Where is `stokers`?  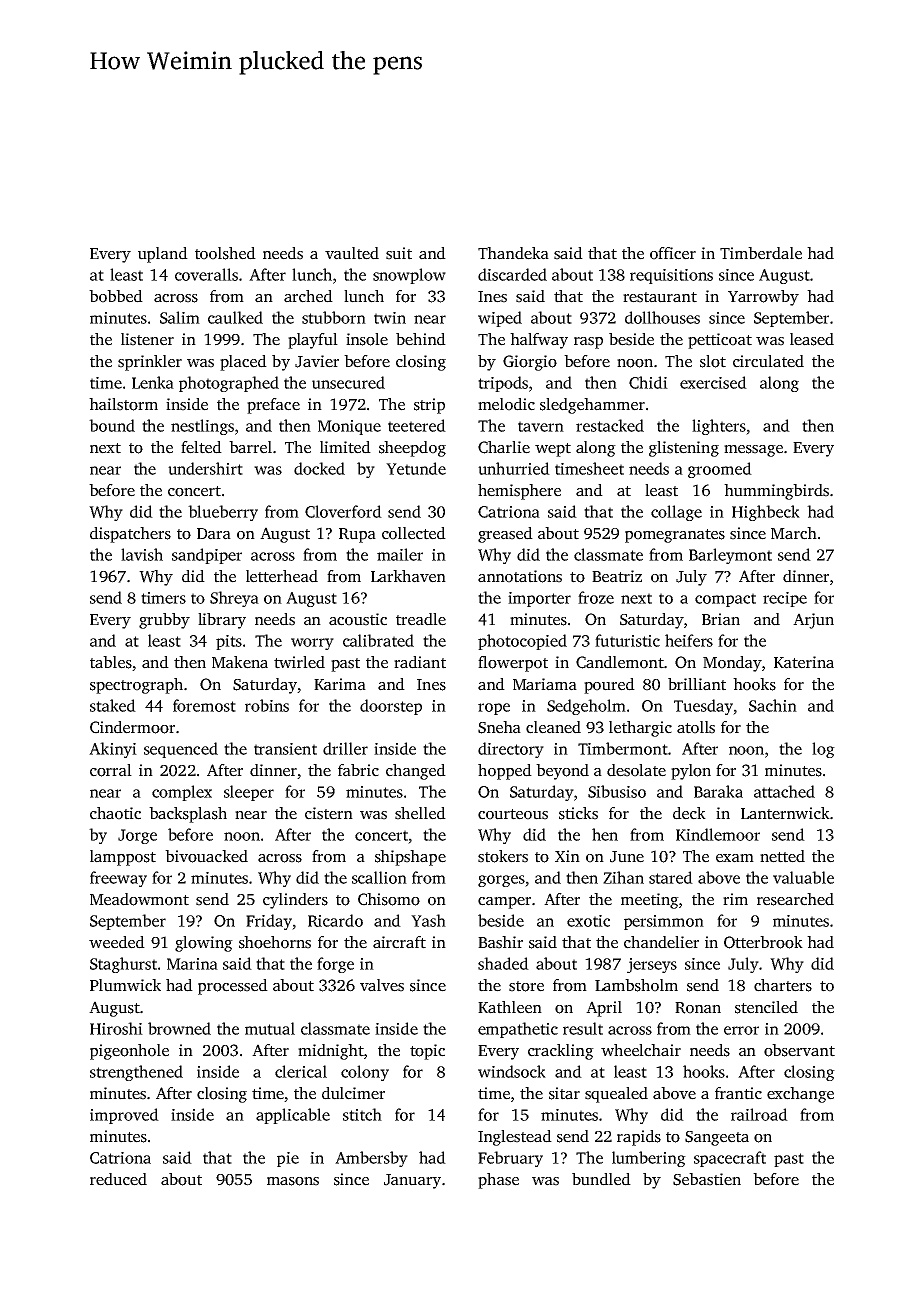 stokers is located at coordinates (503, 856).
